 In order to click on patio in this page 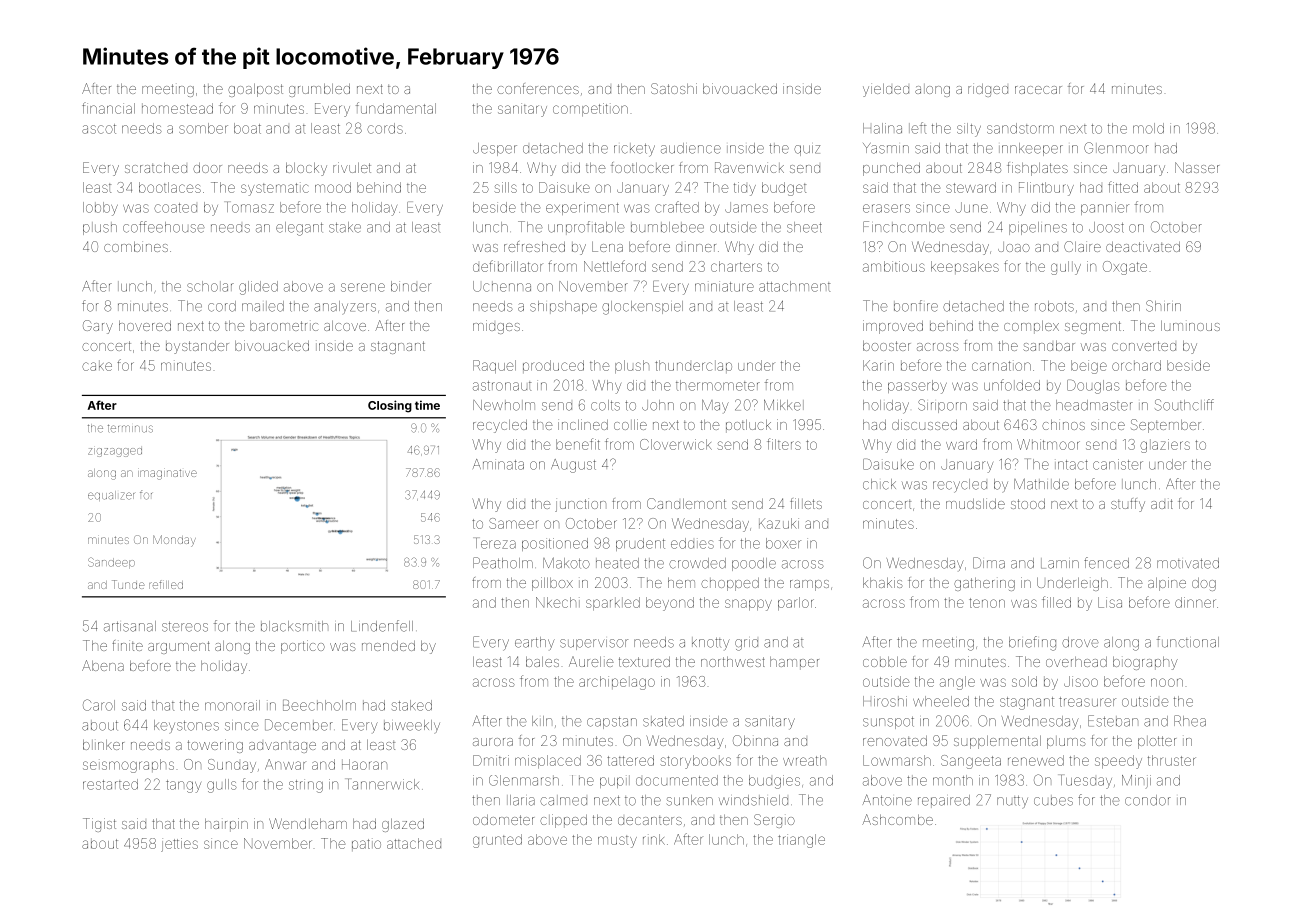, I will do `click(366, 845)`.
